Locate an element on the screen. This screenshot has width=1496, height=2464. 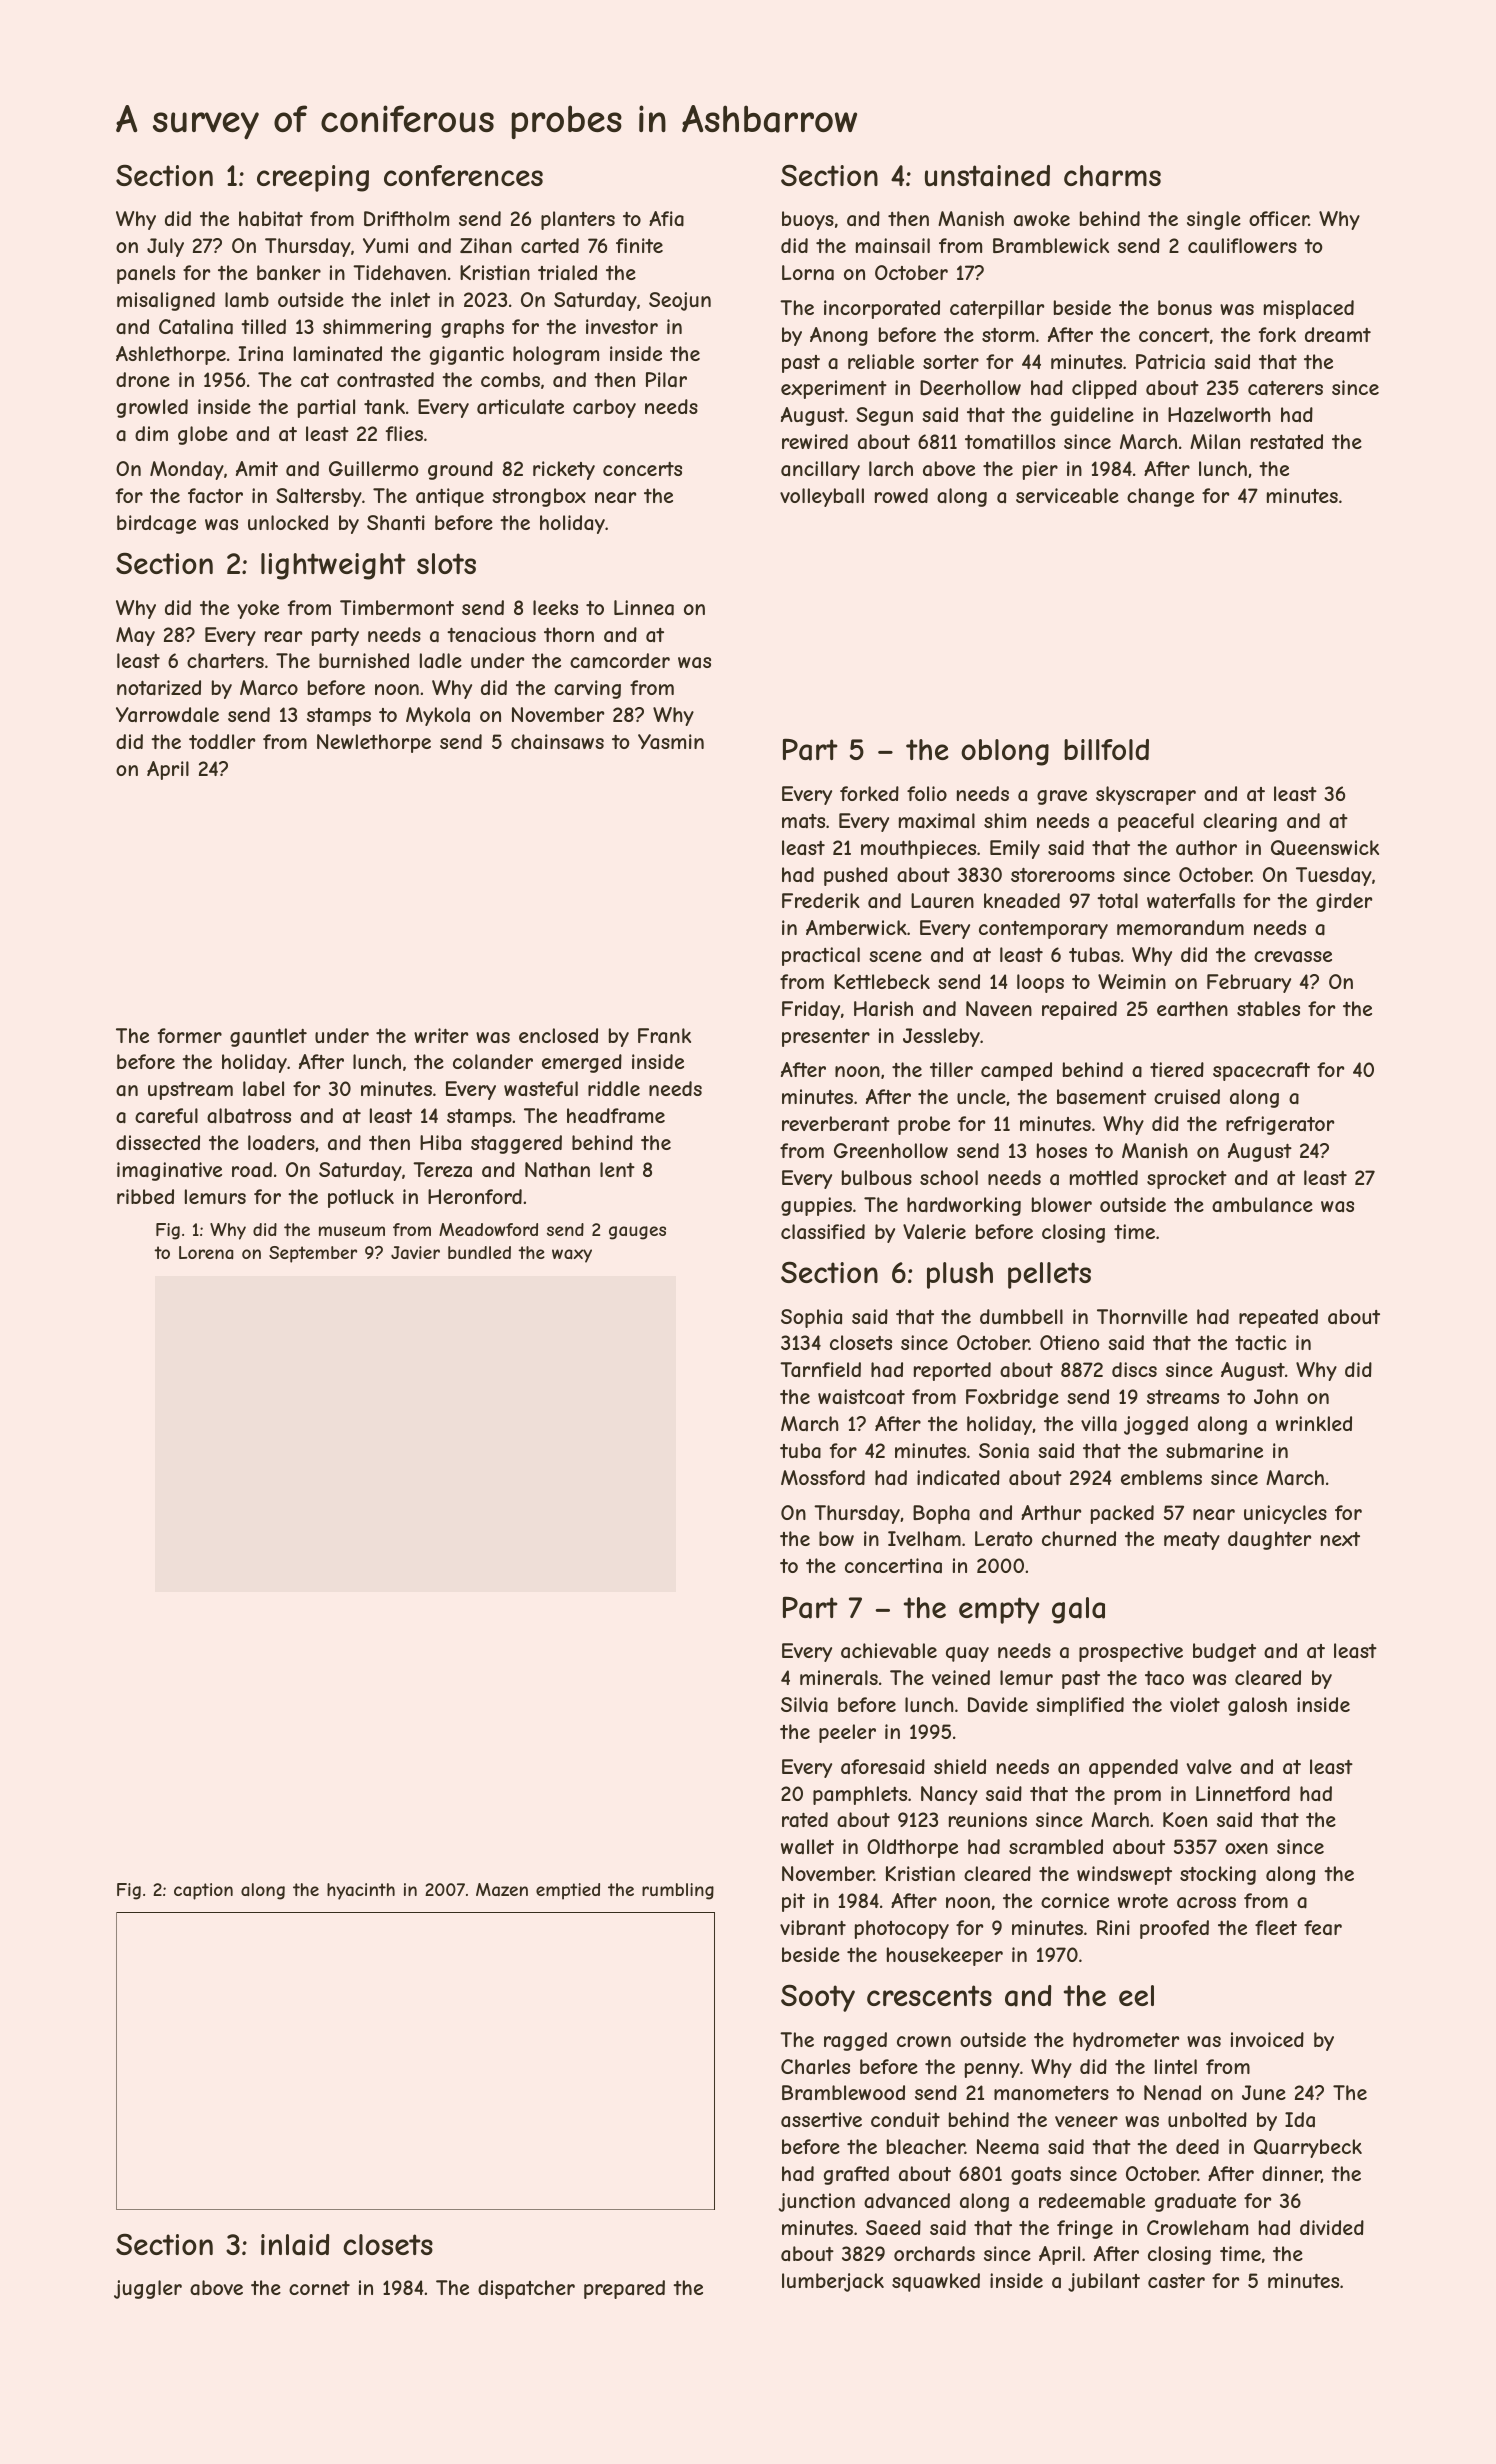
cornet is located at coordinates (319, 2288).
